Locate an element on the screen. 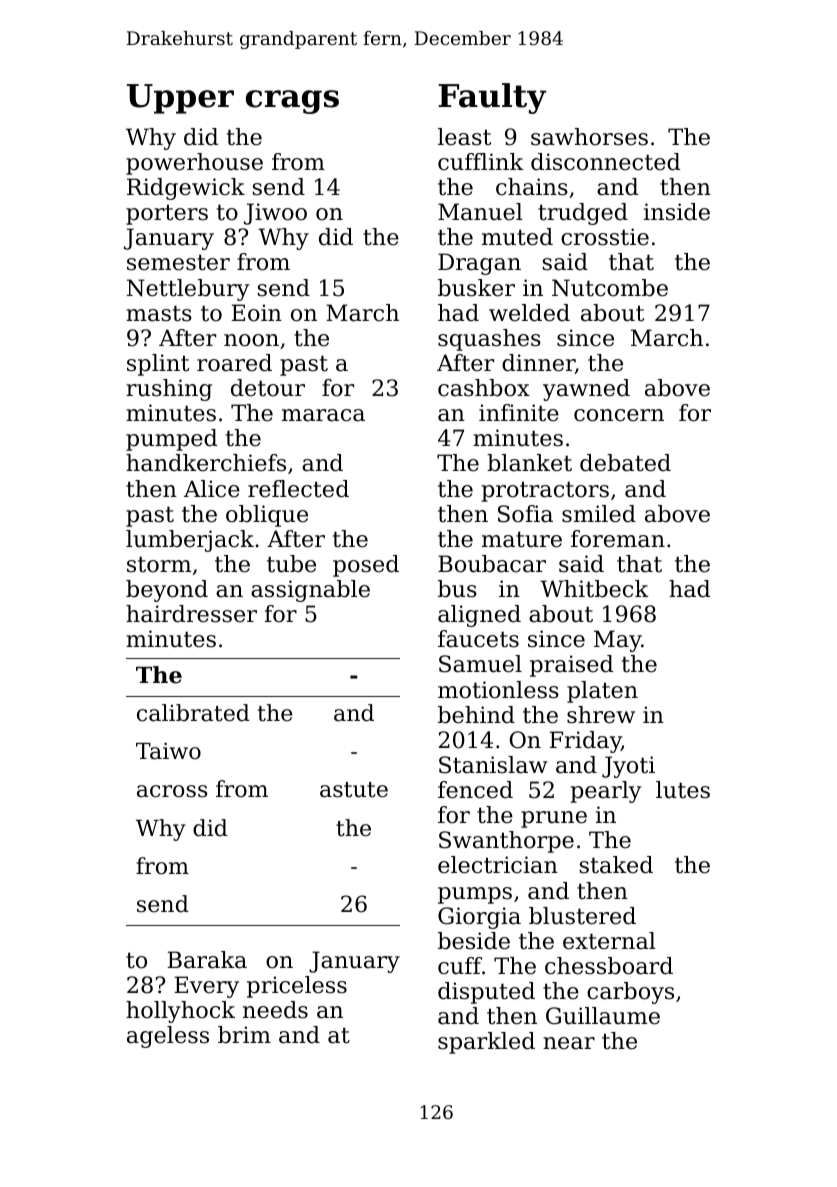 Image resolution: width=837 pixels, height=1187 pixels. platen is located at coordinates (602, 692).
